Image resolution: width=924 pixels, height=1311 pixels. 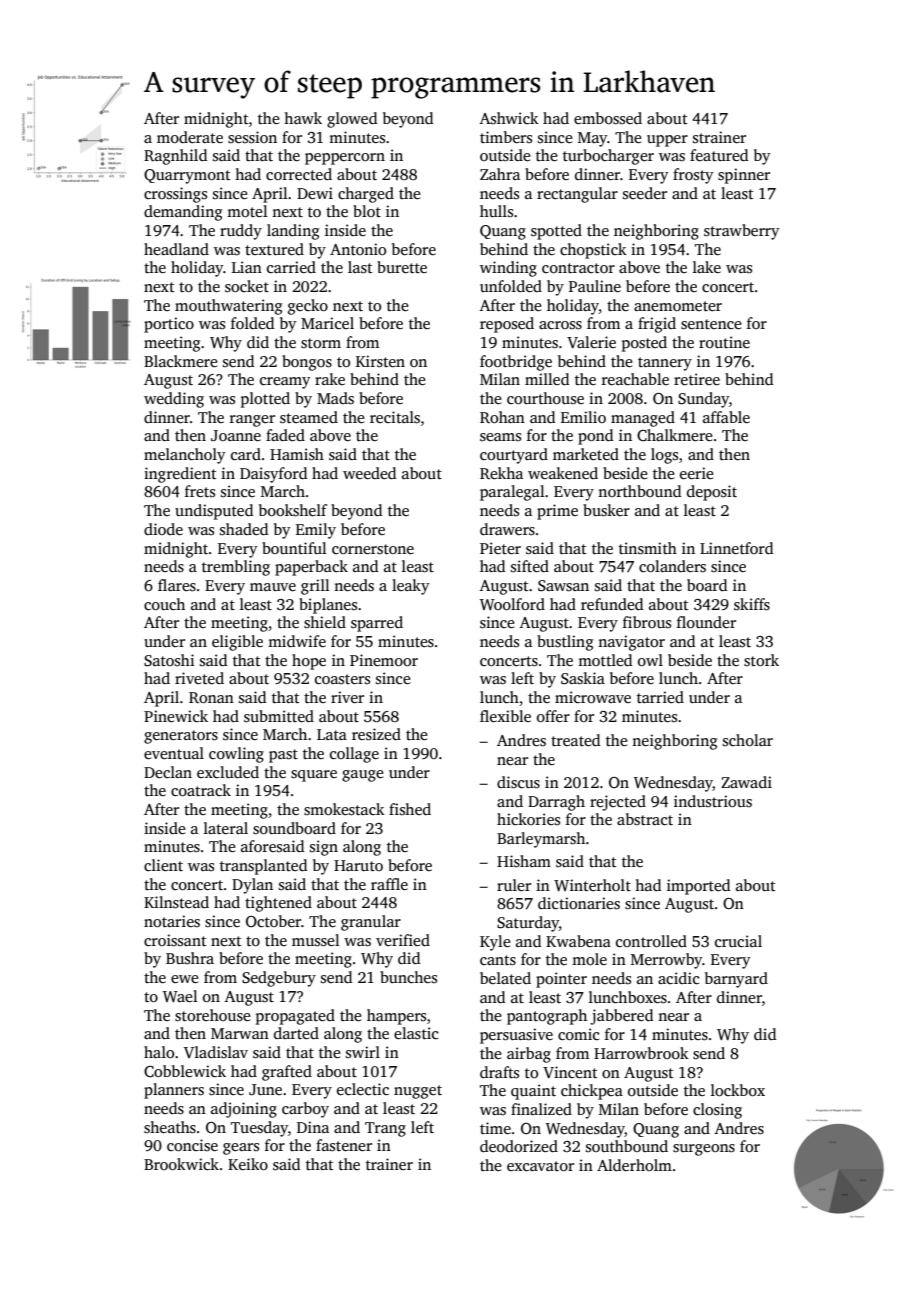 What do you see at coordinates (299, 174) in the image?
I see `corrected` at bounding box center [299, 174].
